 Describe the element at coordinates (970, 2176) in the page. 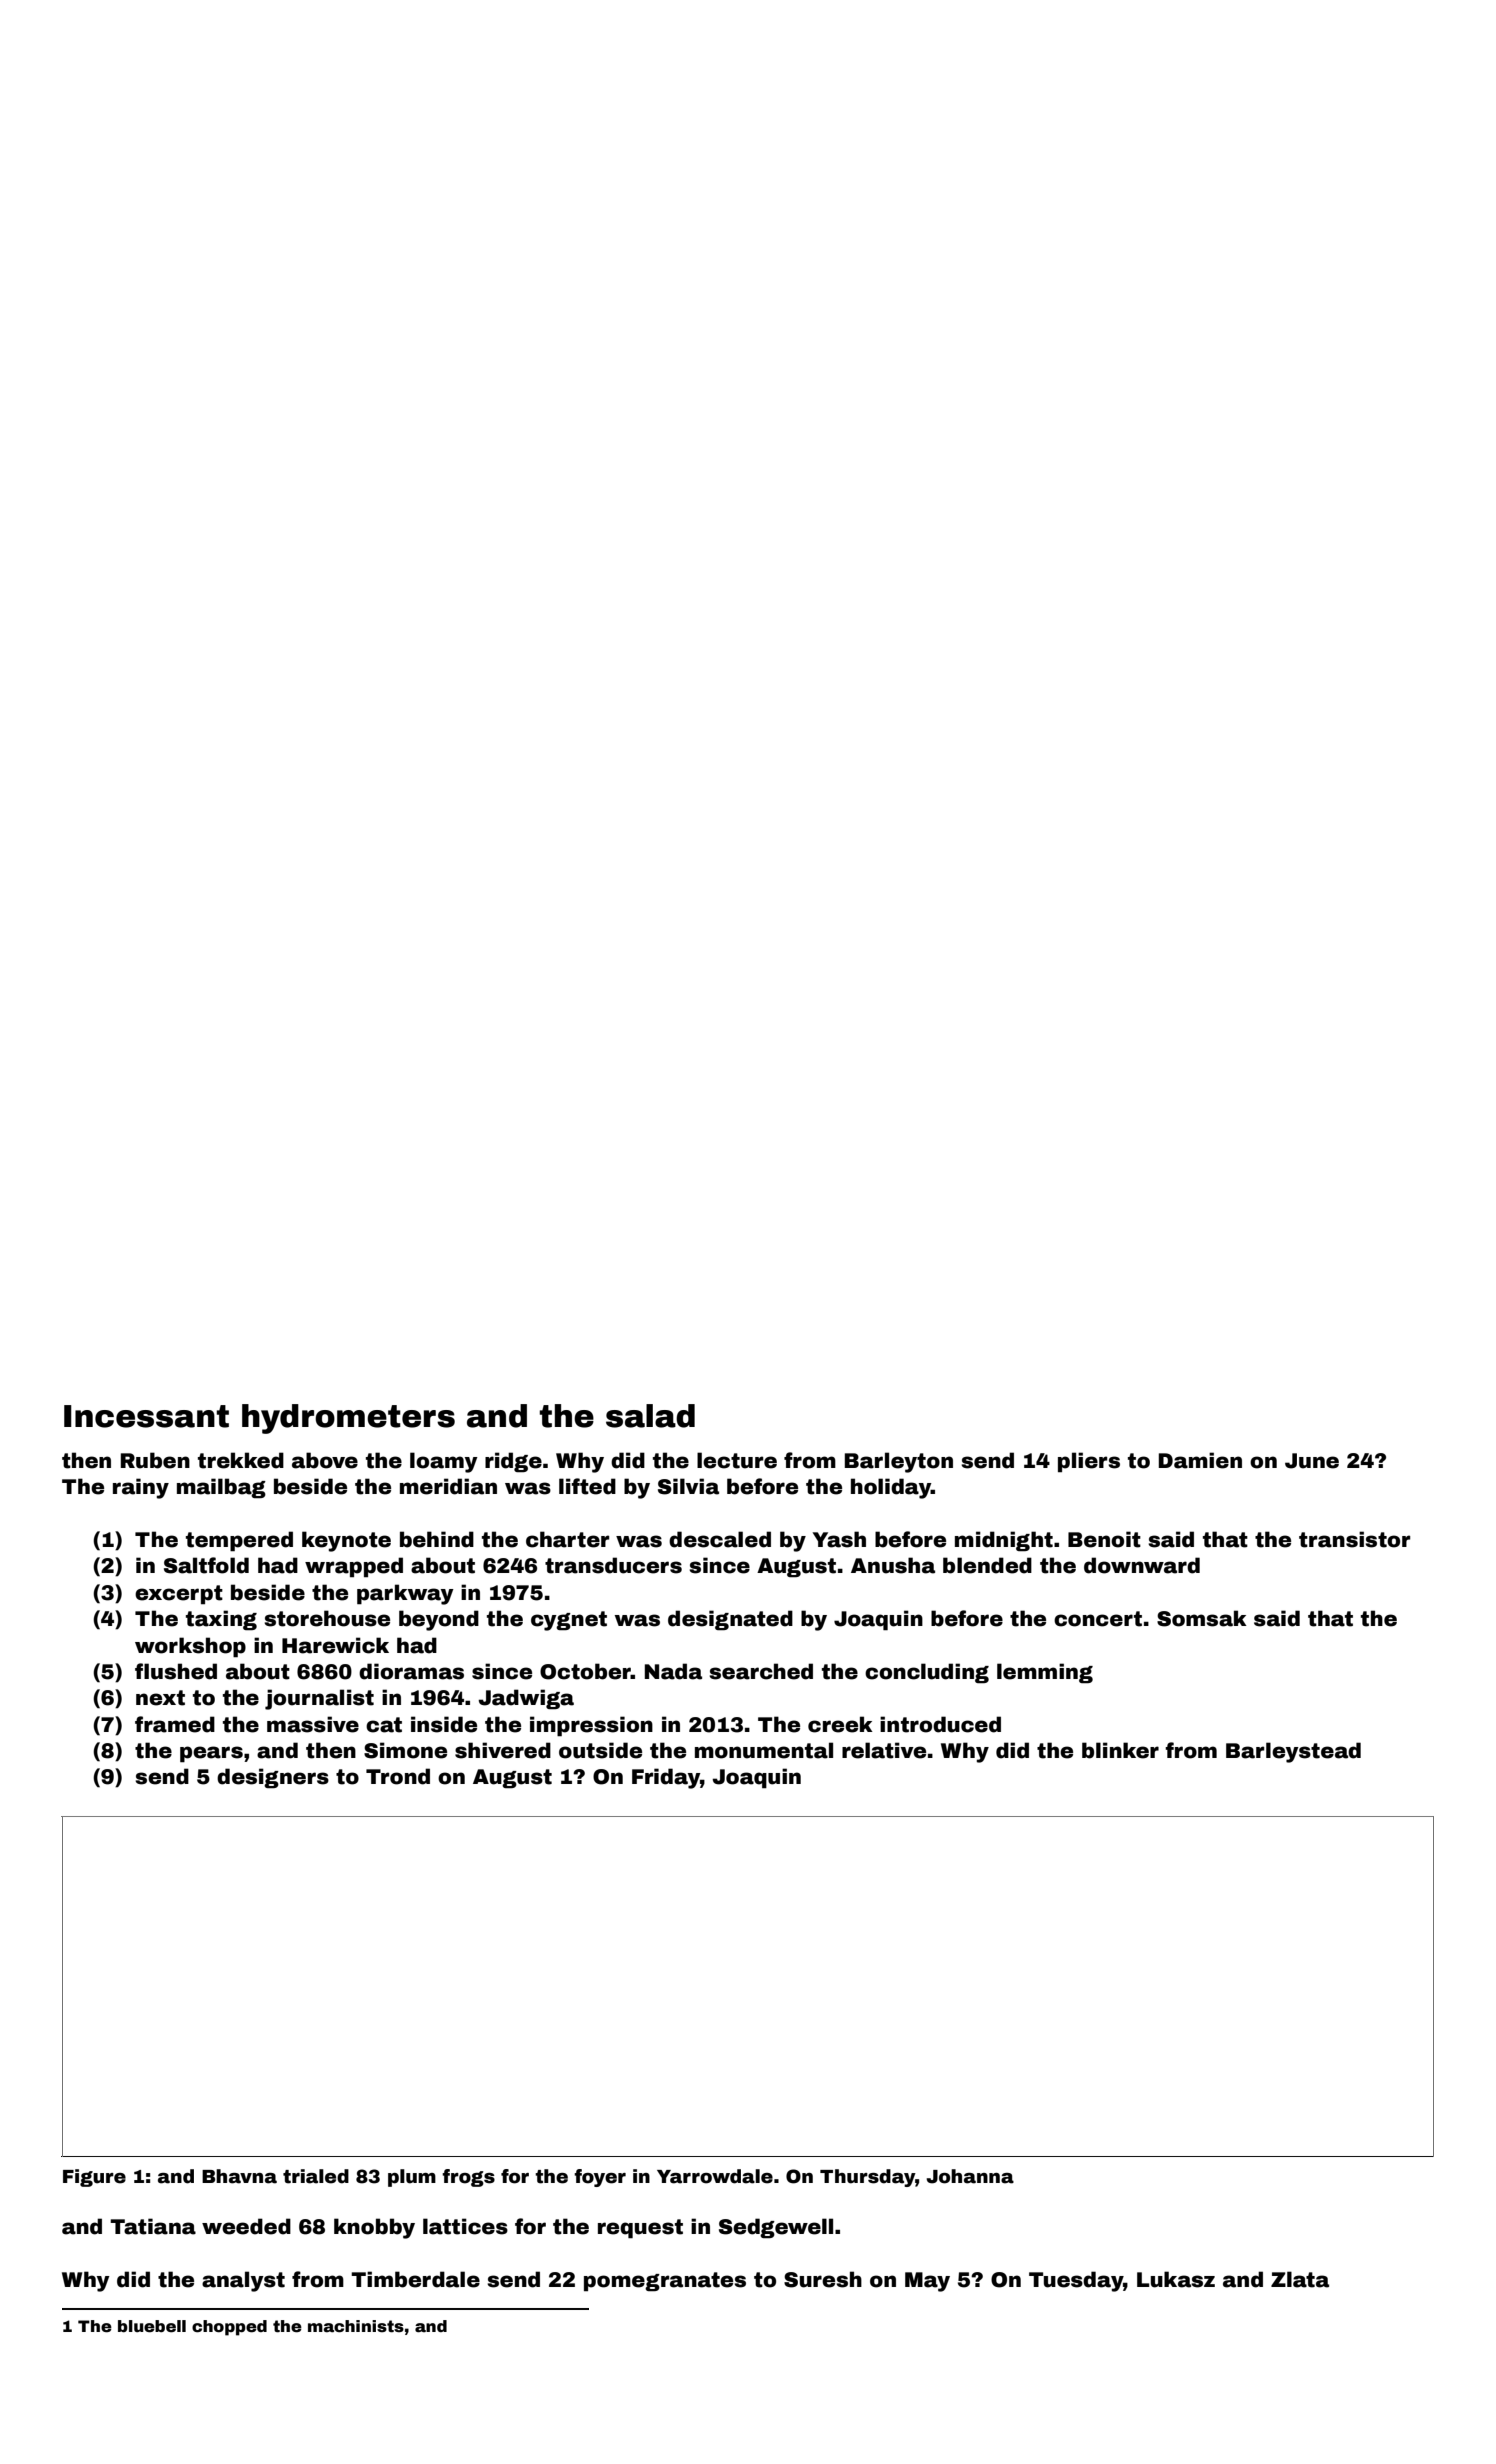

I see `Johanna` at that location.
